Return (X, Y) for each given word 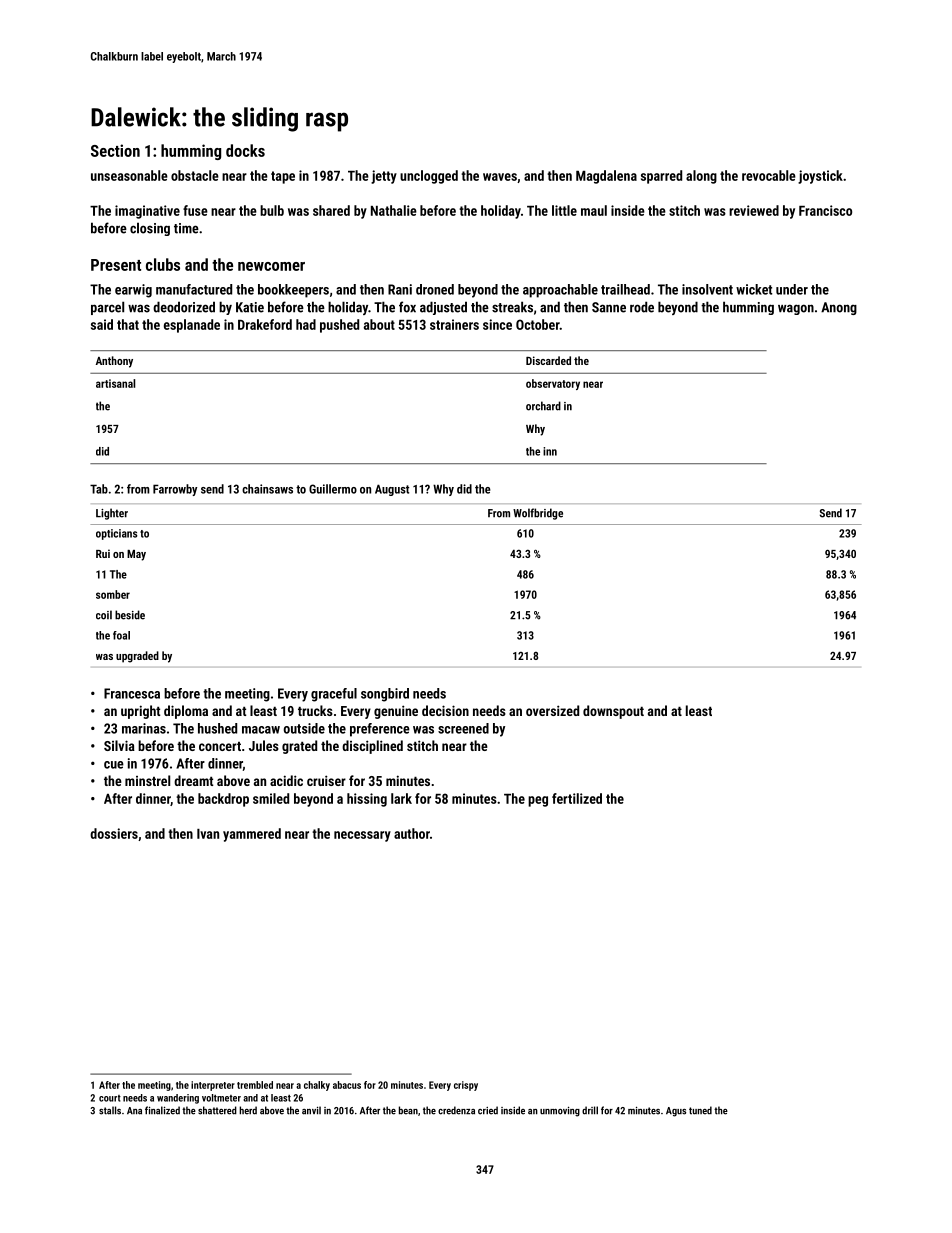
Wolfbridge (538, 514)
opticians (116, 534)
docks (245, 150)
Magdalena (606, 177)
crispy (466, 1086)
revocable (769, 175)
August (392, 490)
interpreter (213, 1086)
